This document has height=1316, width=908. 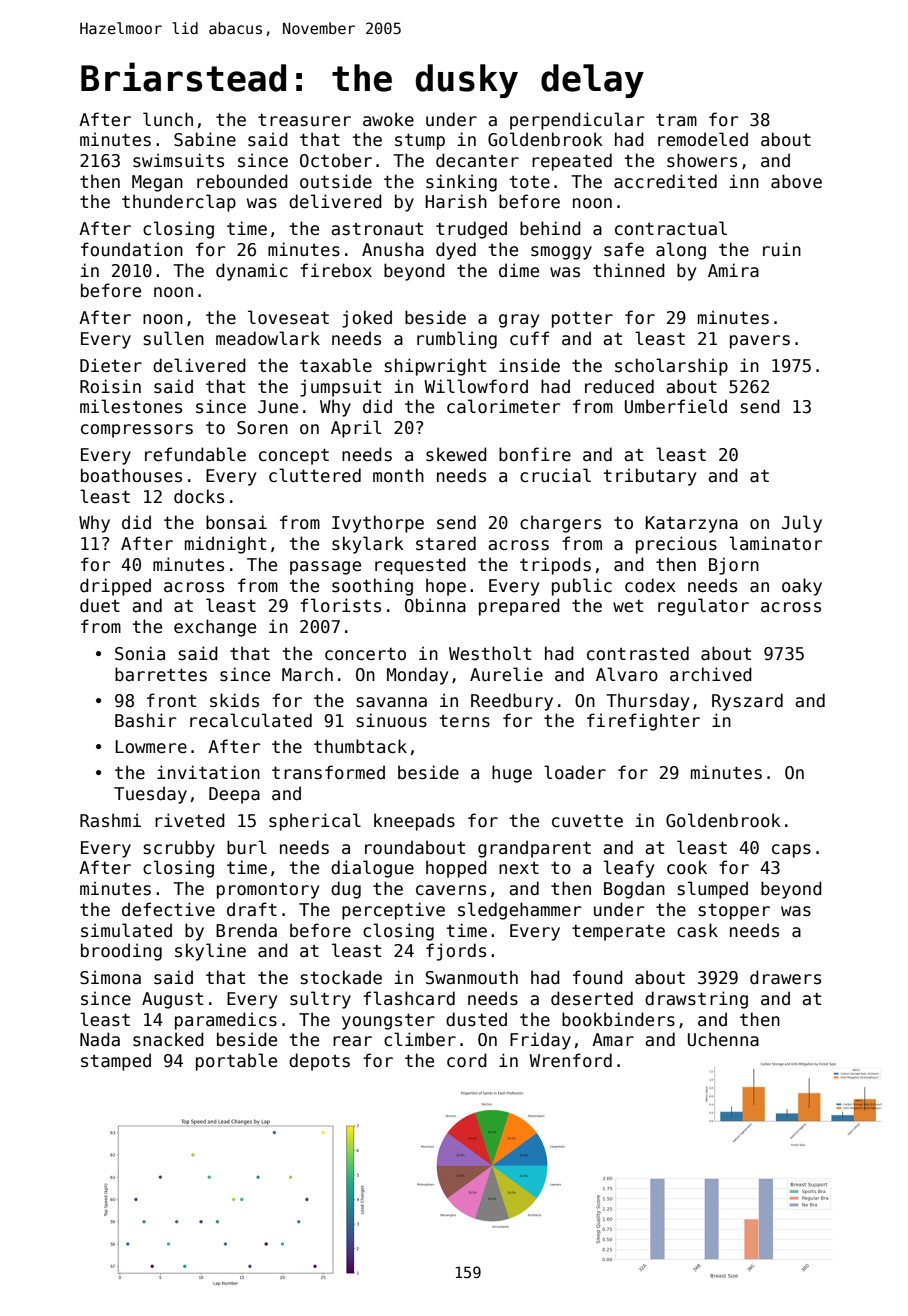 What do you see at coordinates (796, 181) in the document?
I see `above` at bounding box center [796, 181].
